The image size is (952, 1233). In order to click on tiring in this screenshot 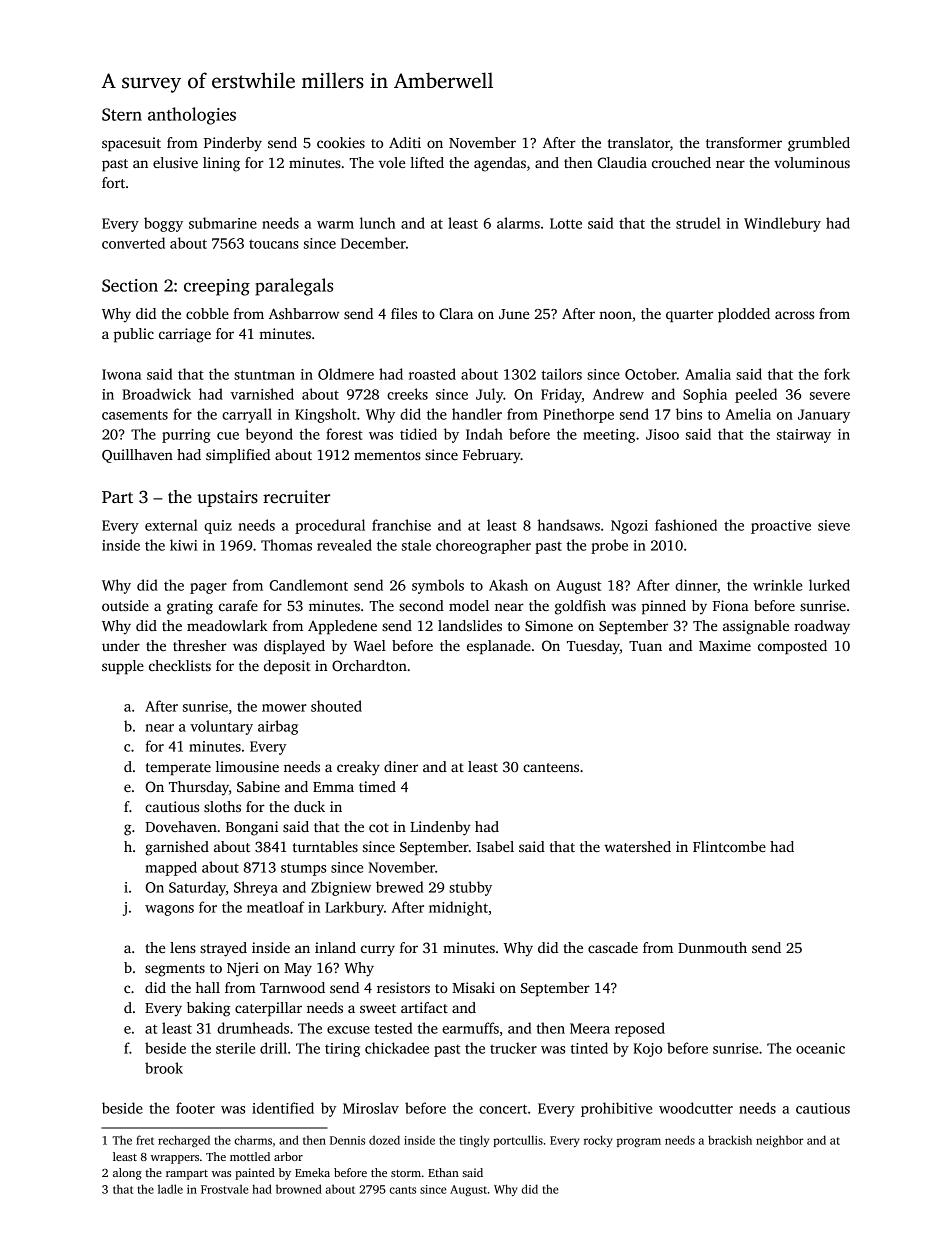, I will do `click(342, 1050)`.
